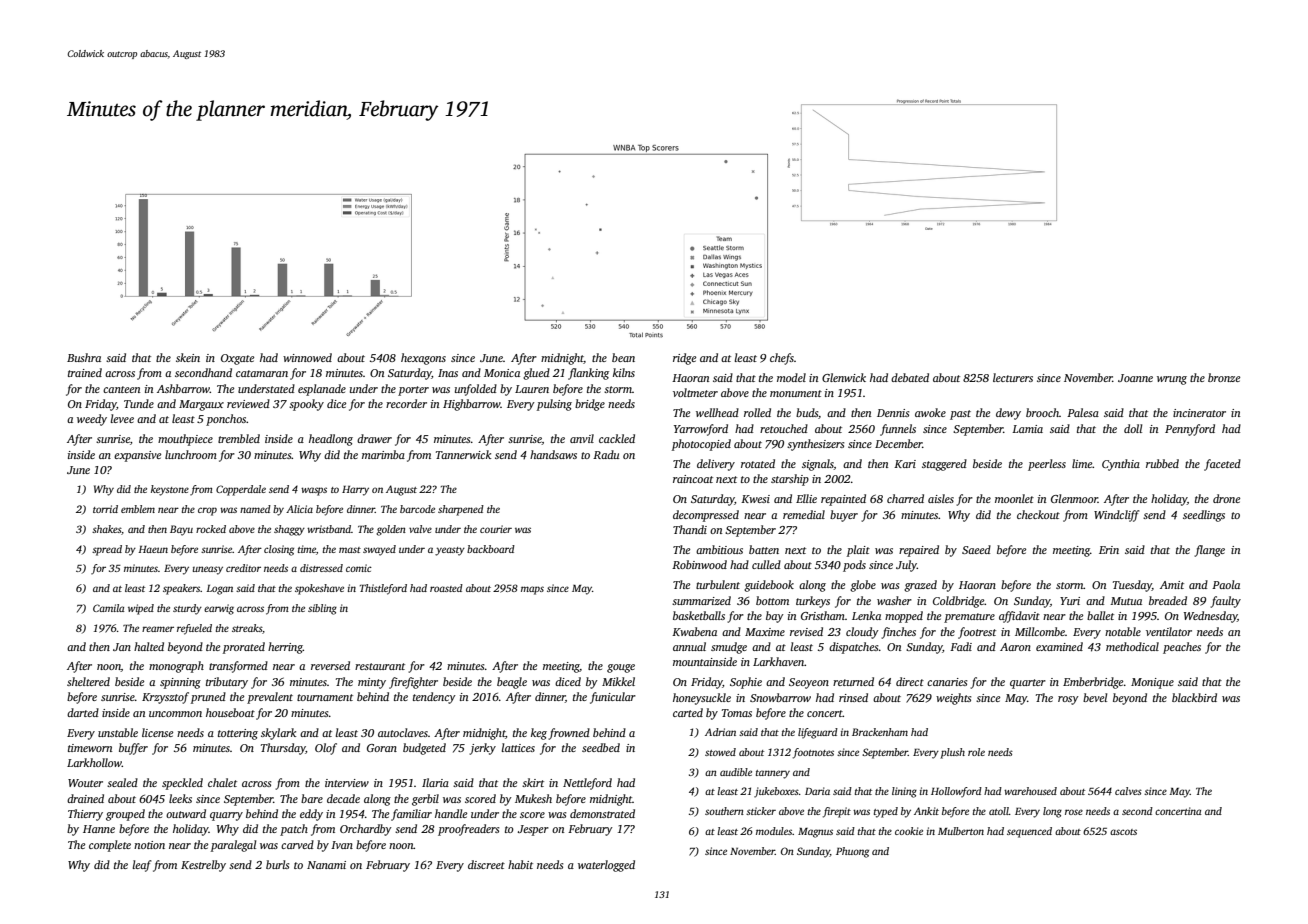 Image resolution: width=1308 pixels, height=924 pixels. What do you see at coordinates (910, 681) in the document?
I see `direct` at bounding box center [910, 681].
